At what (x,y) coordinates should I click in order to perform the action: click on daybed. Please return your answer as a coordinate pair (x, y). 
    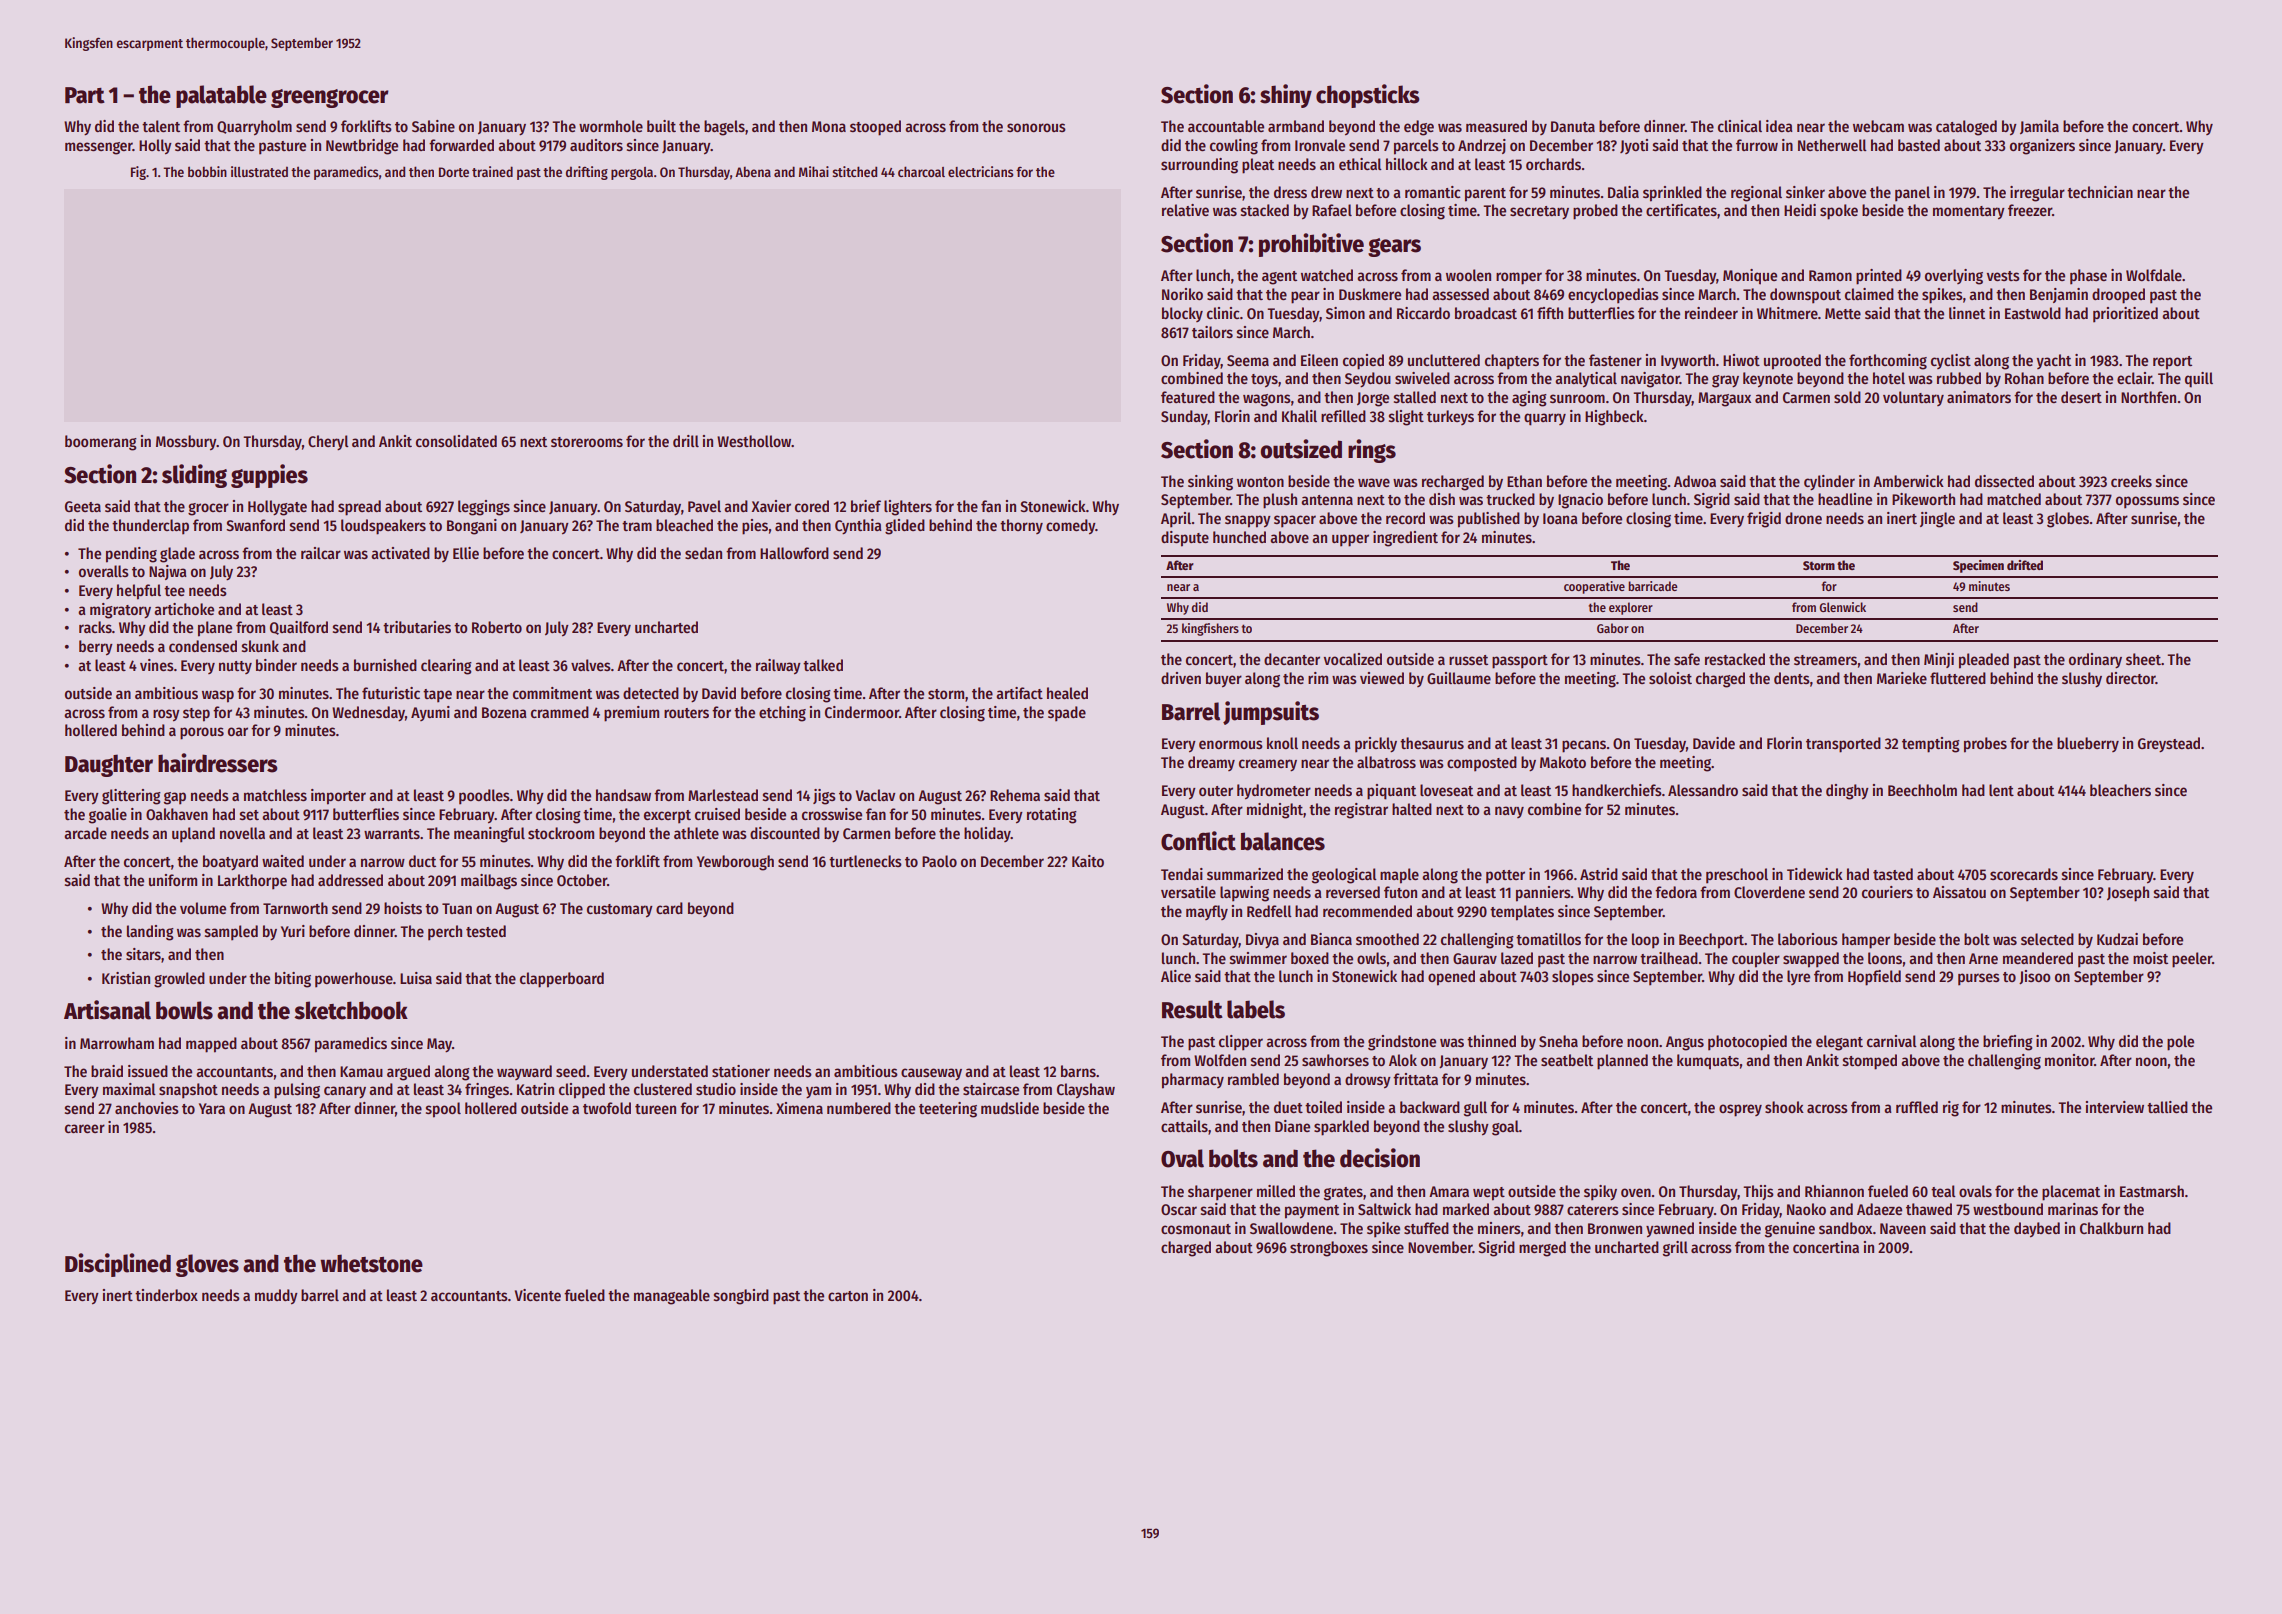
    Looking at the image, I should click on (2037, 1230).
